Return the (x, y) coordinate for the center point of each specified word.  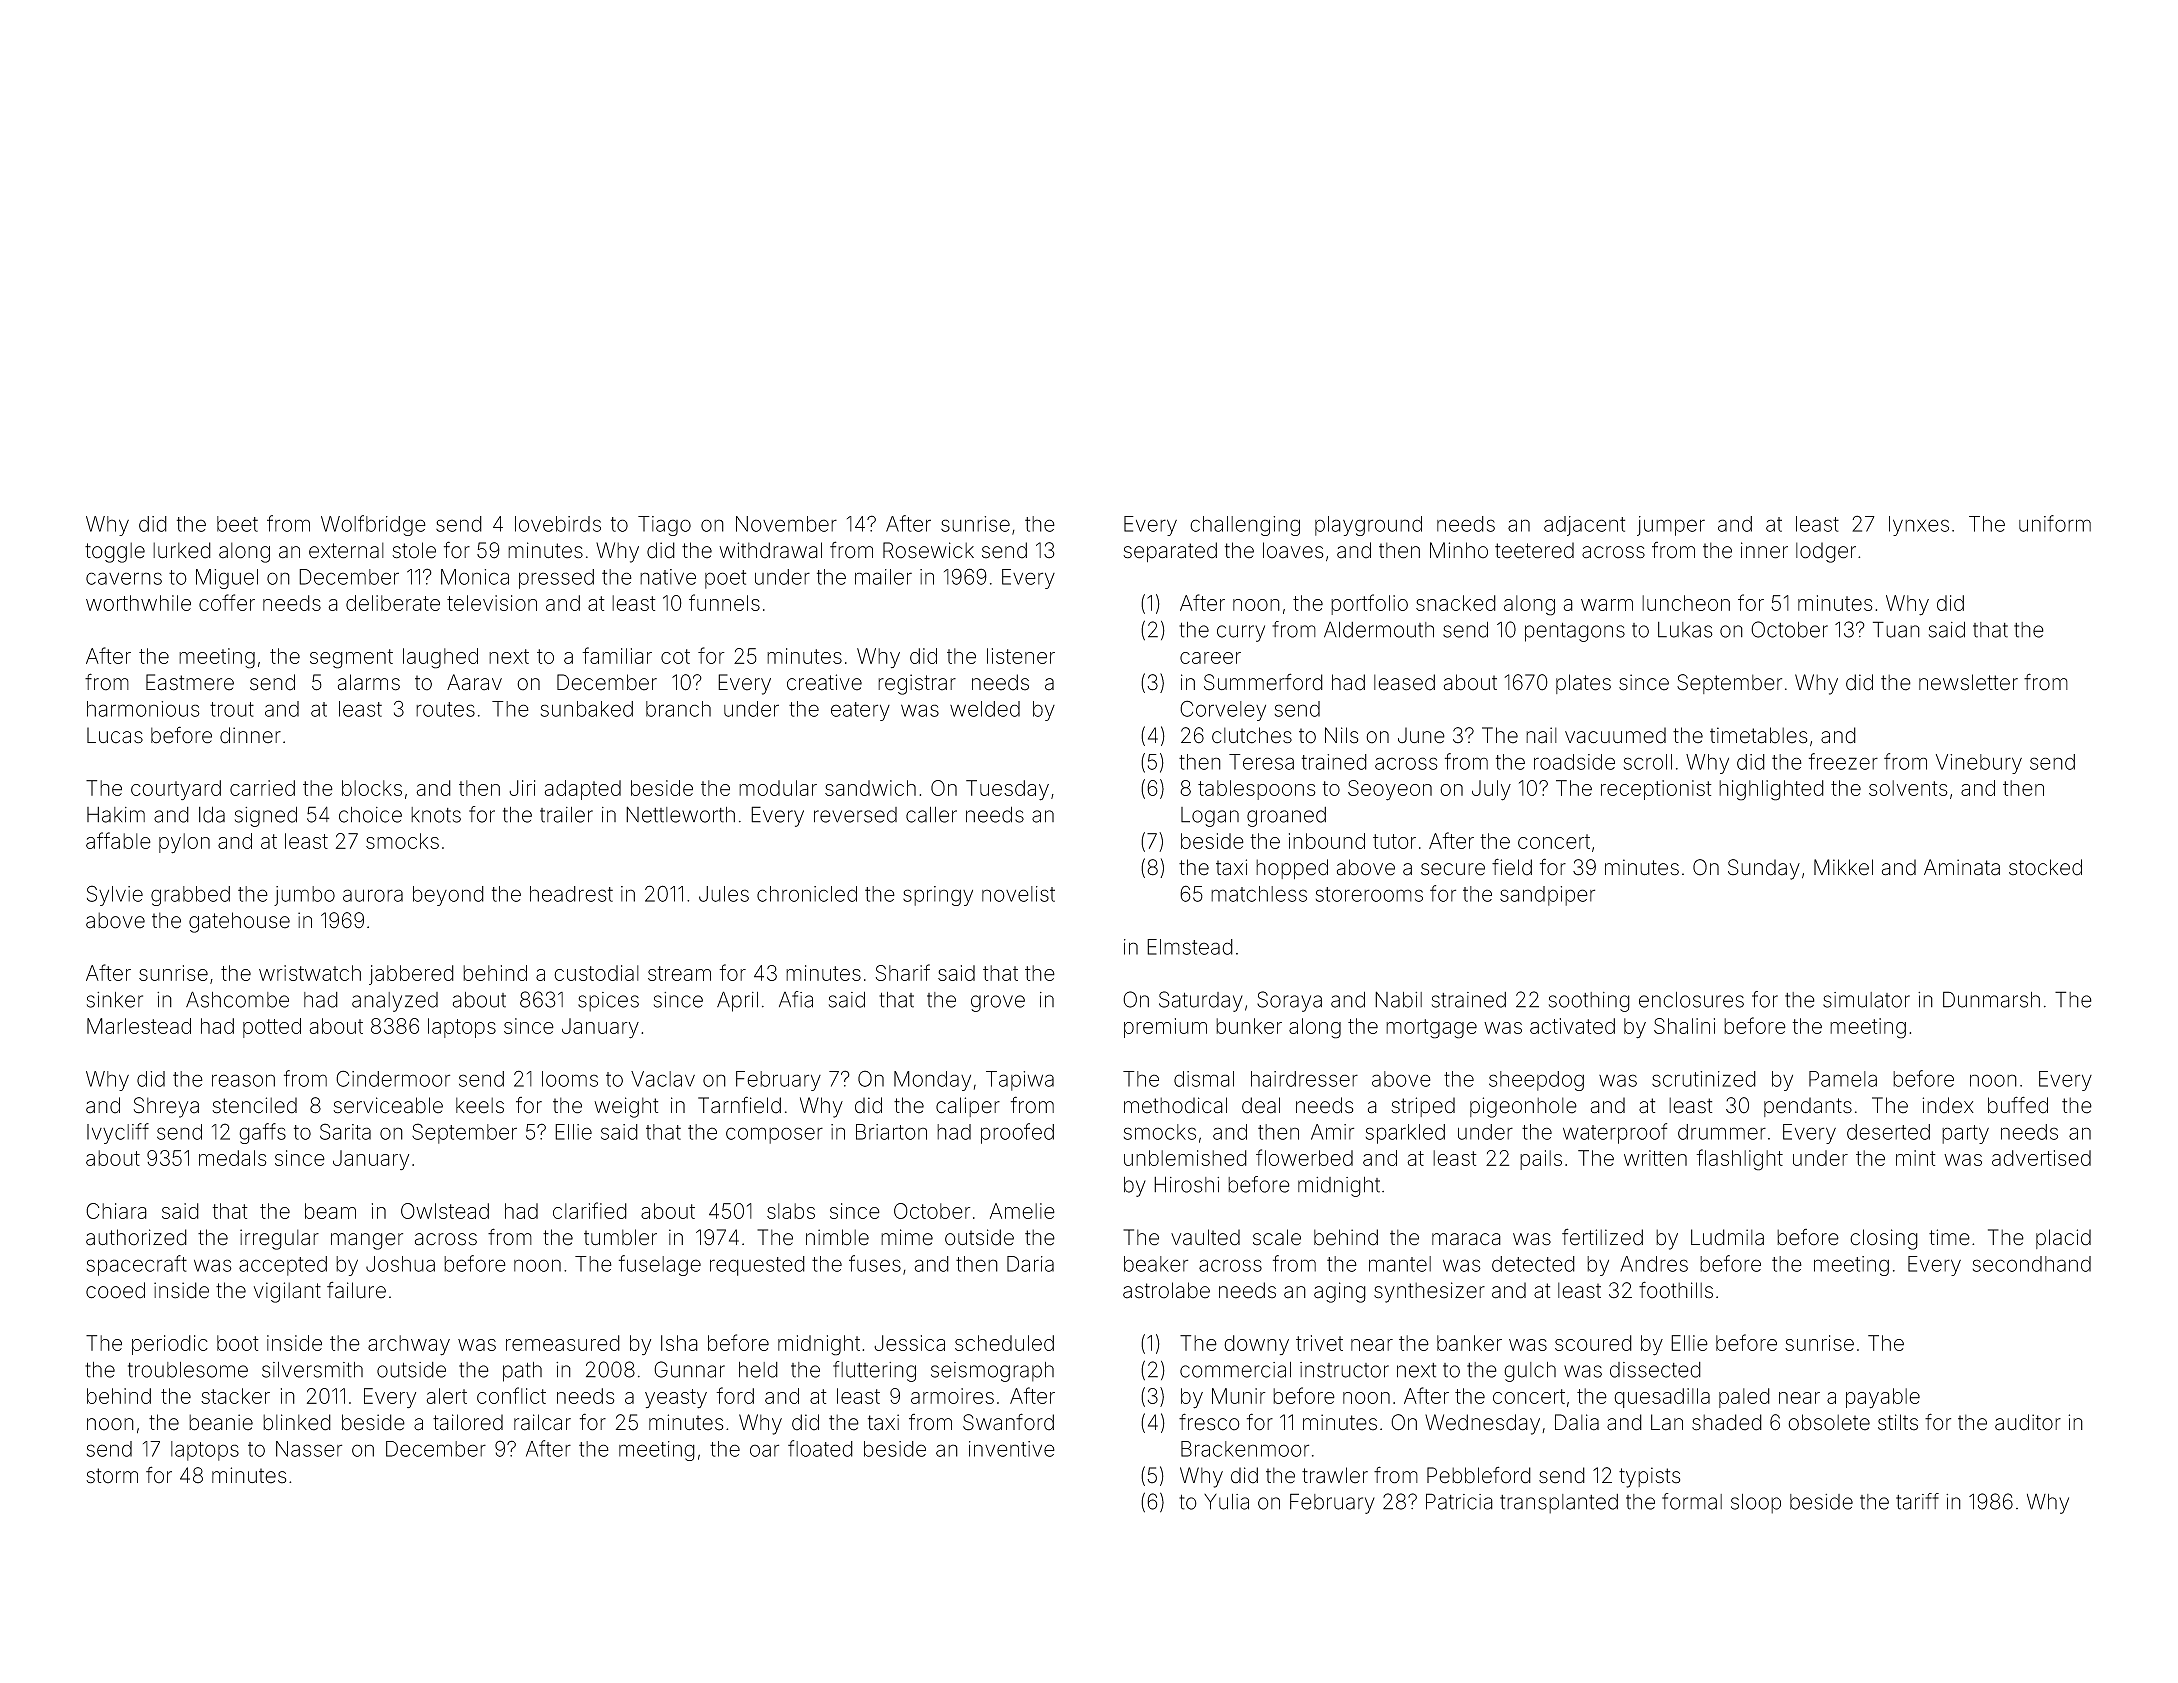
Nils (1341, 735)
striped (1423, 1107)
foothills (1676, 1290)
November (786, 524)
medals (233, 1158)
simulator (1866, 1000)
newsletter (1968, 682)
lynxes (1919, 526)
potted (272, 1028)
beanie (221, 1422)
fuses (875, 1263)
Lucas (115, 735)
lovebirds (558, 524)
